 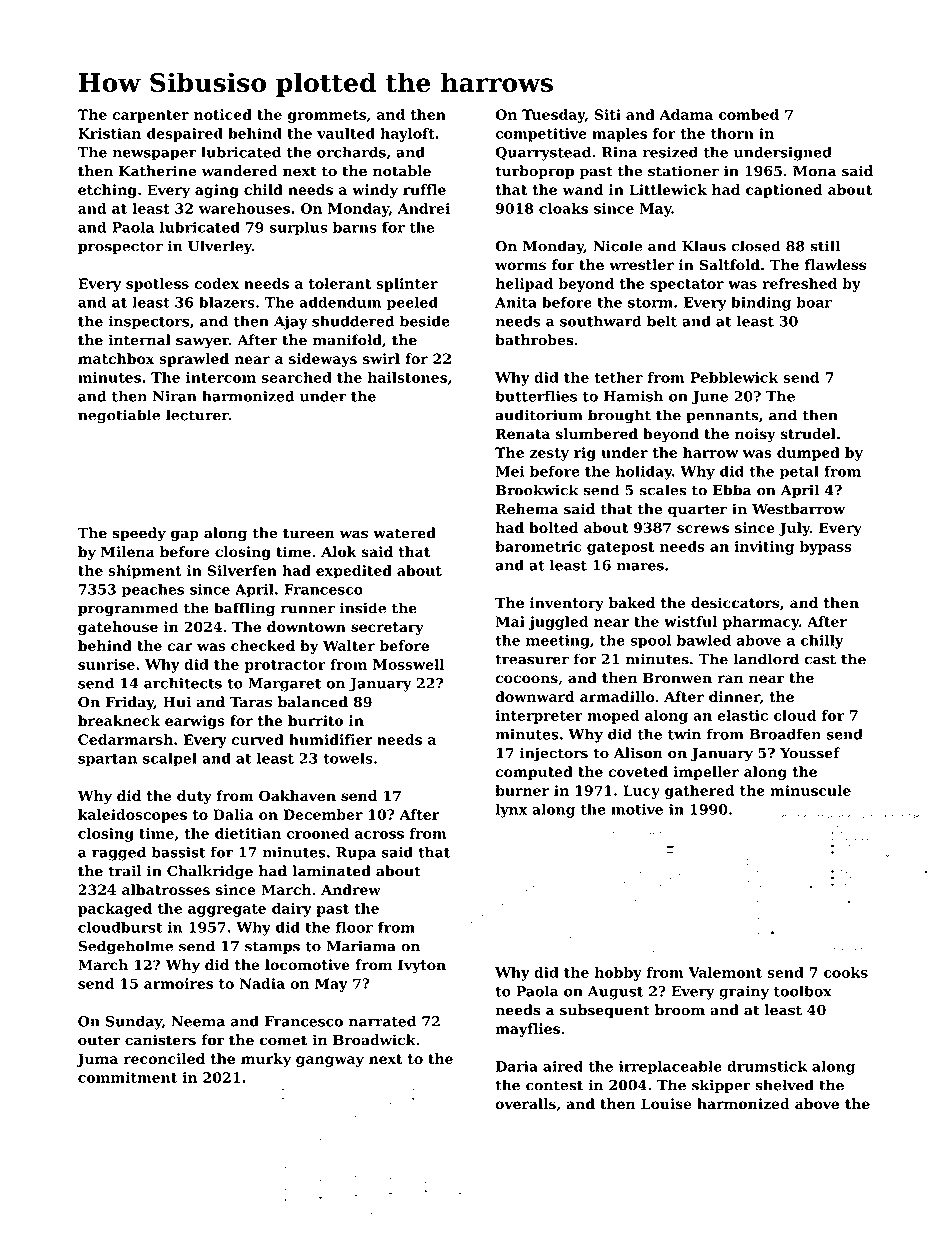 I want to click on combed, so click(x=749, y=114).
